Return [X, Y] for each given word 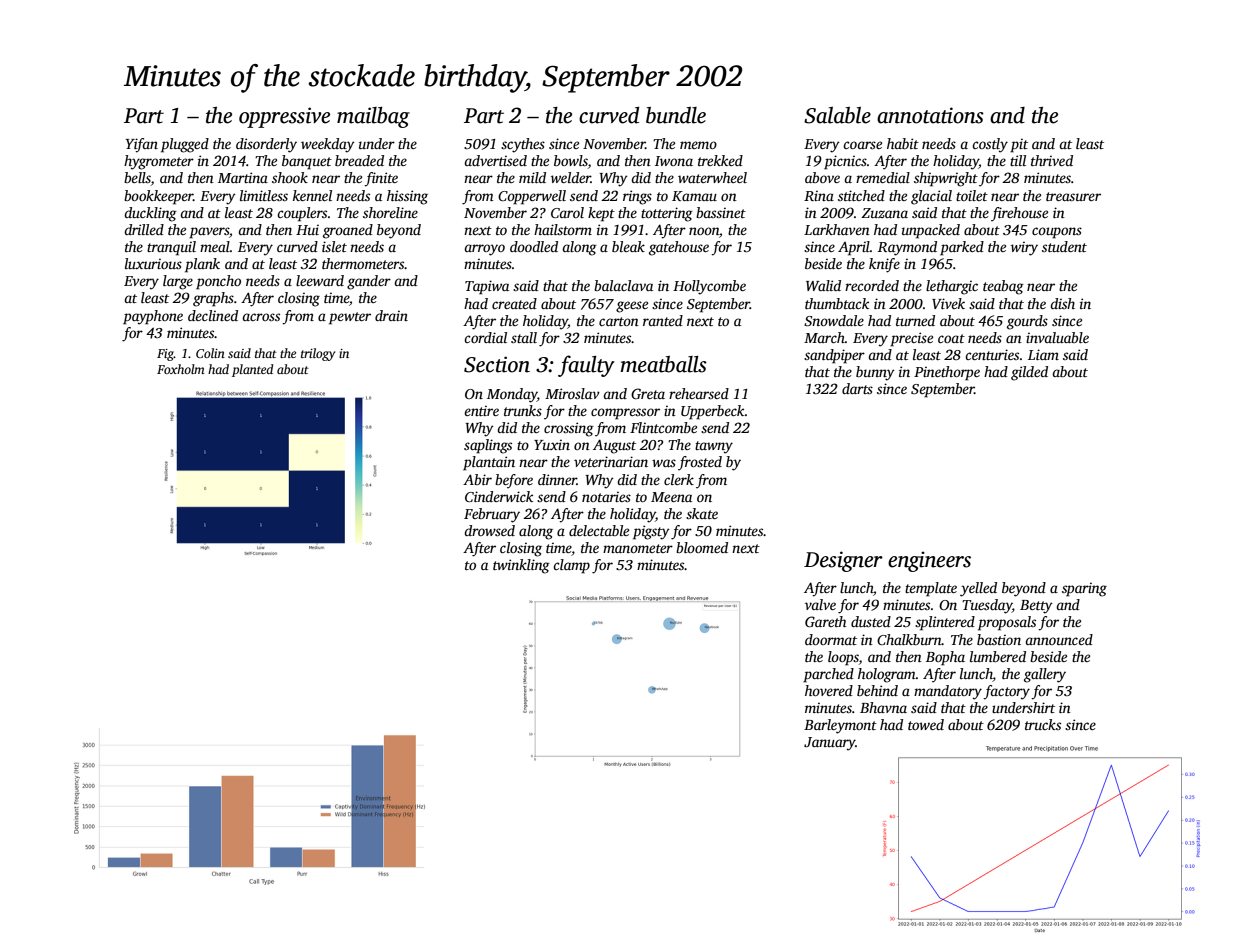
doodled [534, 246]
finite [381, 179]
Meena [671, 497]
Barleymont [840, 726]
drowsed [489, 530]
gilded [1029, 373]
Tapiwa [487, 287]
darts [857, 388]
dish [1062, 303]
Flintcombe [663, 427]
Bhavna [883, 707]
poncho [218, 282]
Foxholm [181, 369]
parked [962, 248]
